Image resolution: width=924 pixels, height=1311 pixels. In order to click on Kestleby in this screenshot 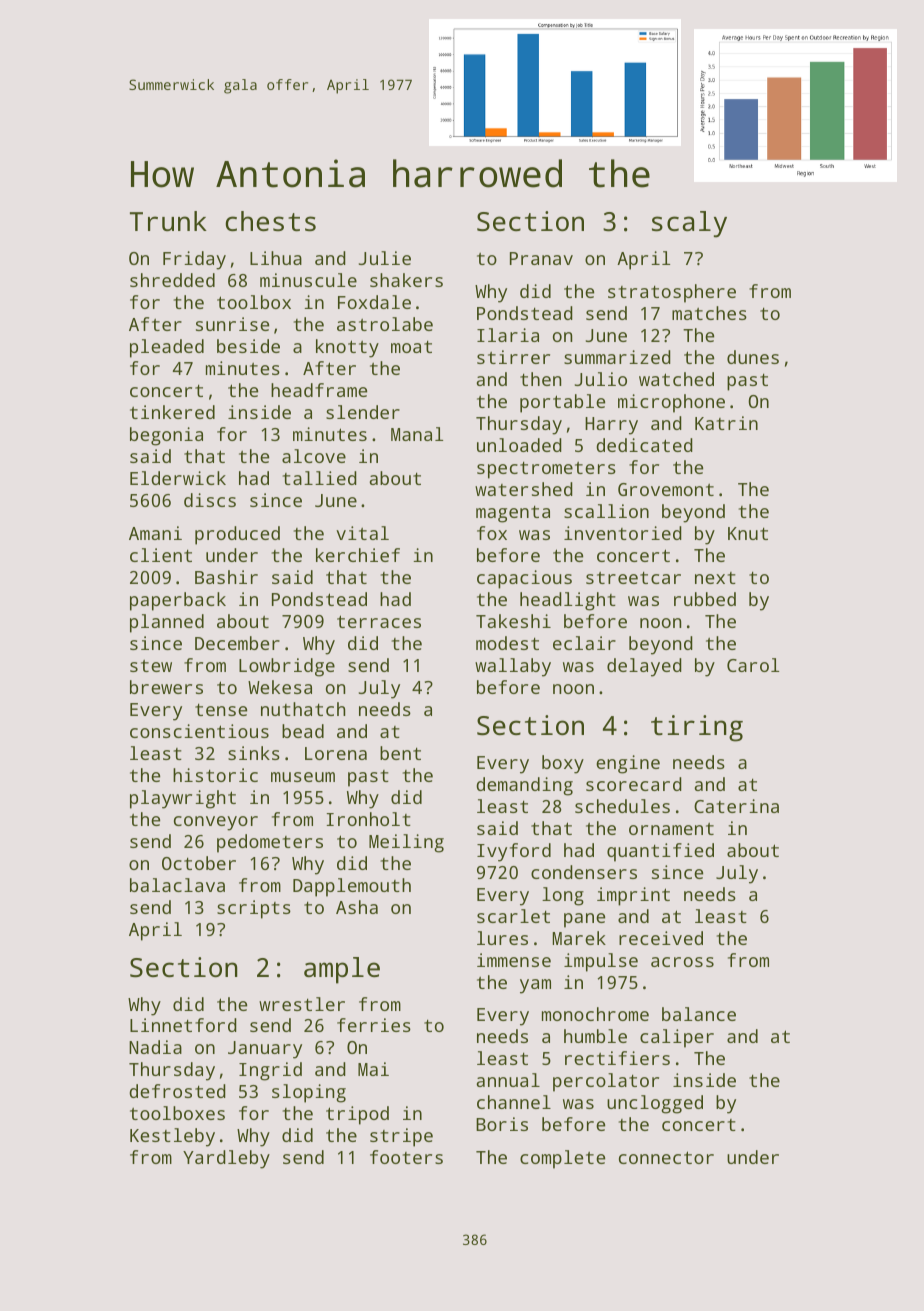, I will do `click(172, 1137)`.
